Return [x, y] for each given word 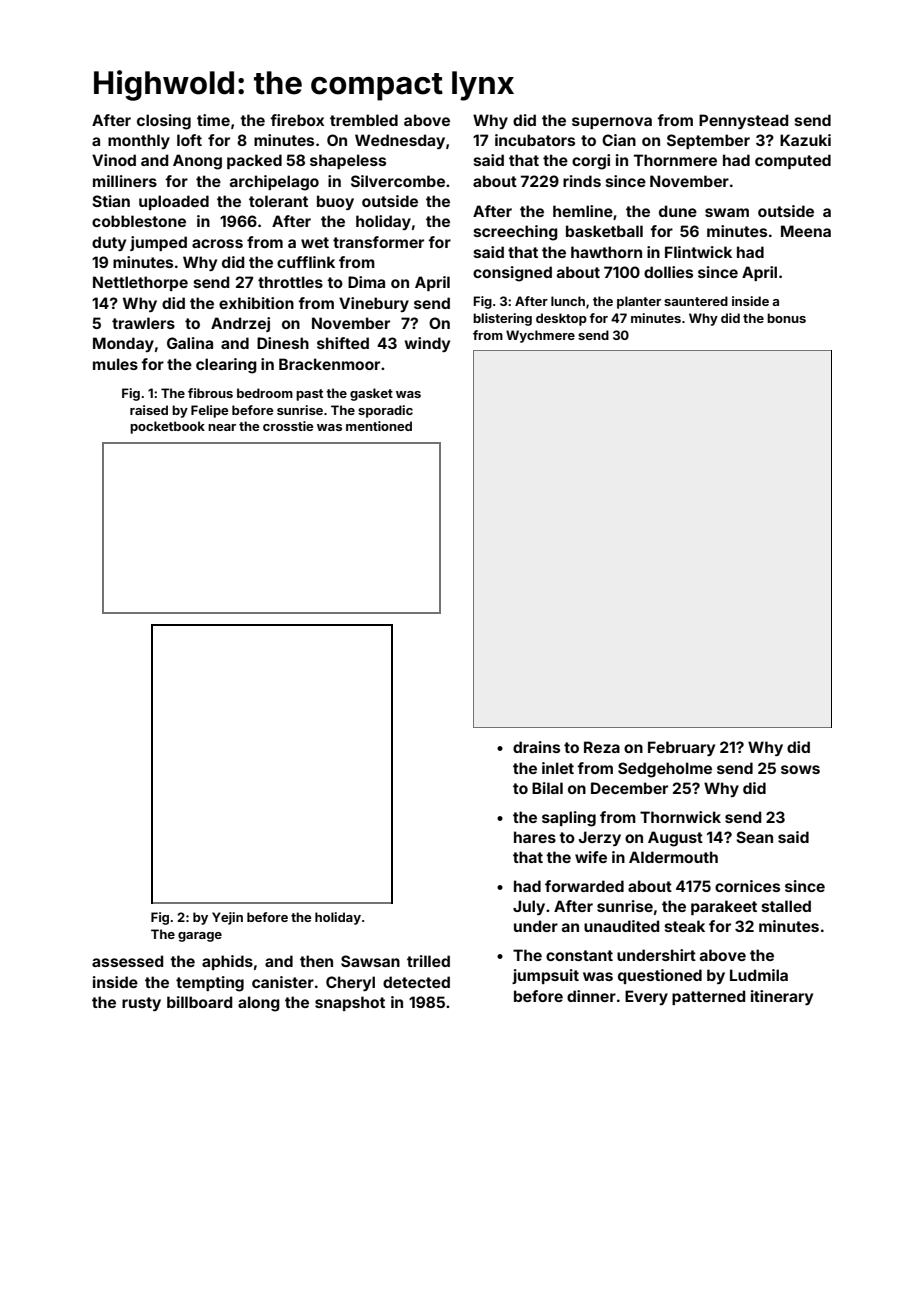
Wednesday [400, 141]
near [222, 427]
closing [164, 122]
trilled [428, 961]
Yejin [227, 918]
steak [685, 926]
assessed [127, 961]
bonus [786, 318]
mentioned [379, 426]
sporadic [385, 411]
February [681, 748]
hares [535, 837]
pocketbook [167, 427]
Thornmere [675, 160]
